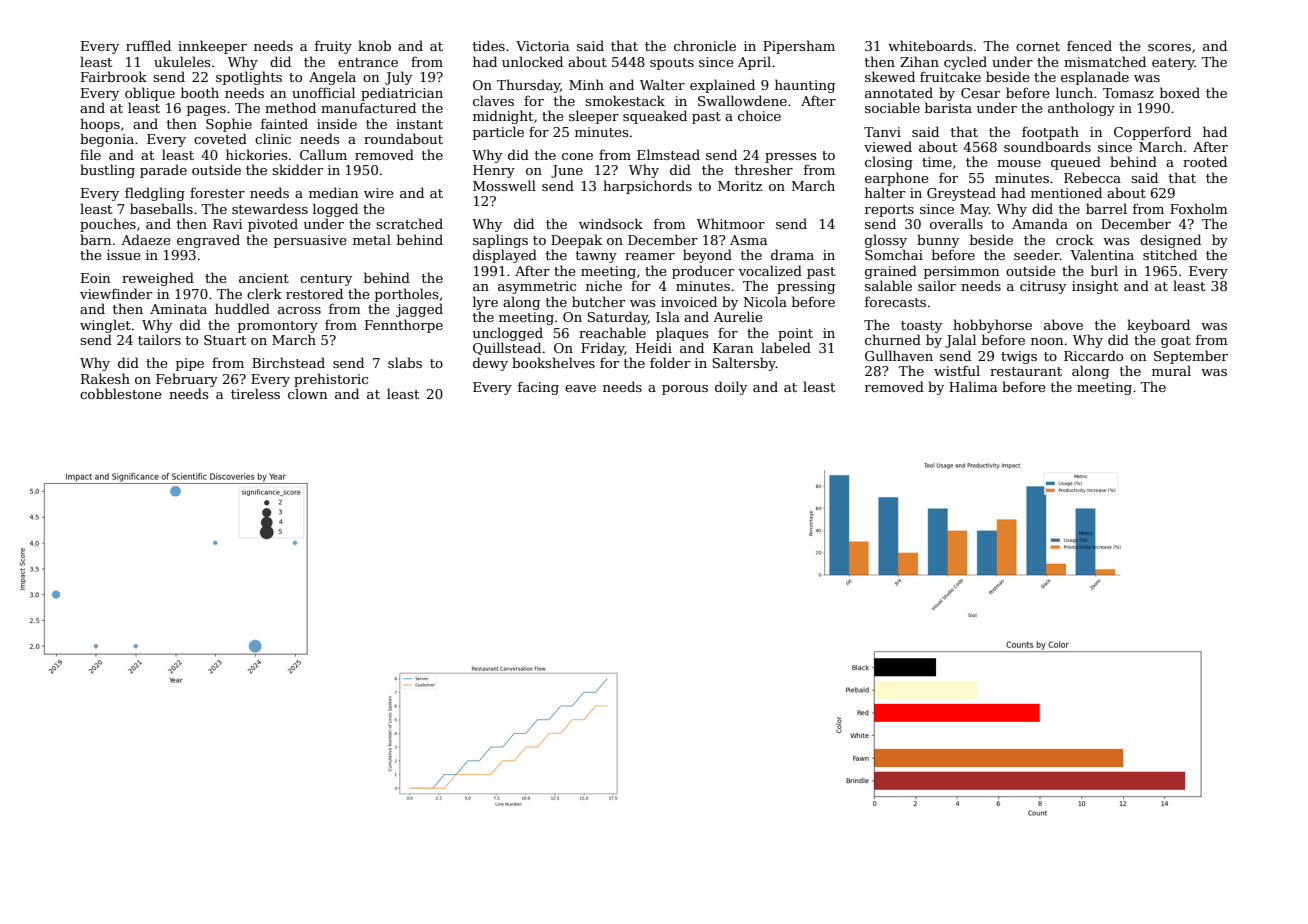 The height and width of the image is (924, 1308). Describe the element at coordinates (273, 225) in the image. I see `pivoted` at that location.
